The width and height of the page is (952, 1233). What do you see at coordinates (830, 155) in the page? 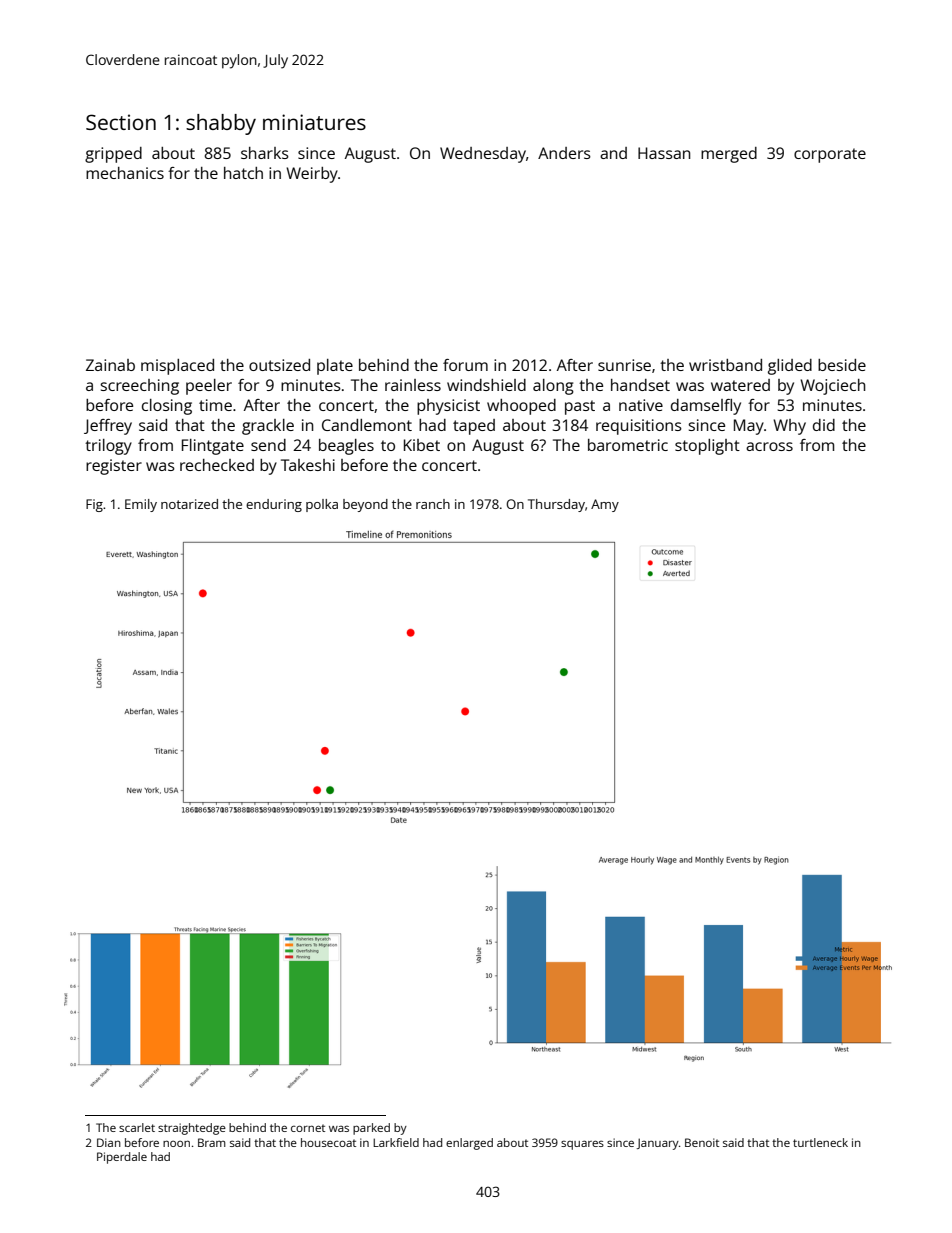
I see `corporate` at bounding box center [830, 155].
